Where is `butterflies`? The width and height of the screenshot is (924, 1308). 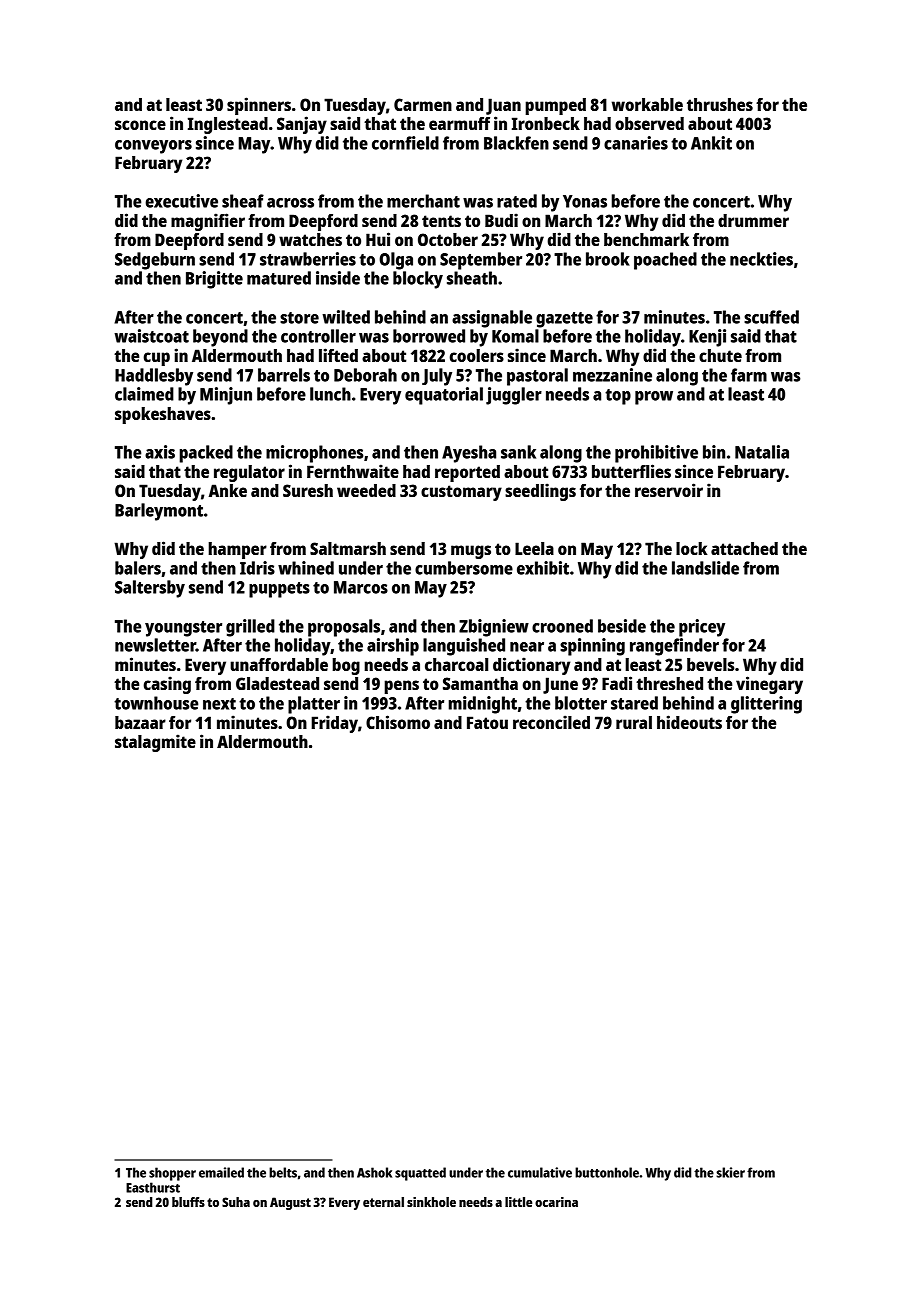 butterflies is located at coordinates (631, 471).
